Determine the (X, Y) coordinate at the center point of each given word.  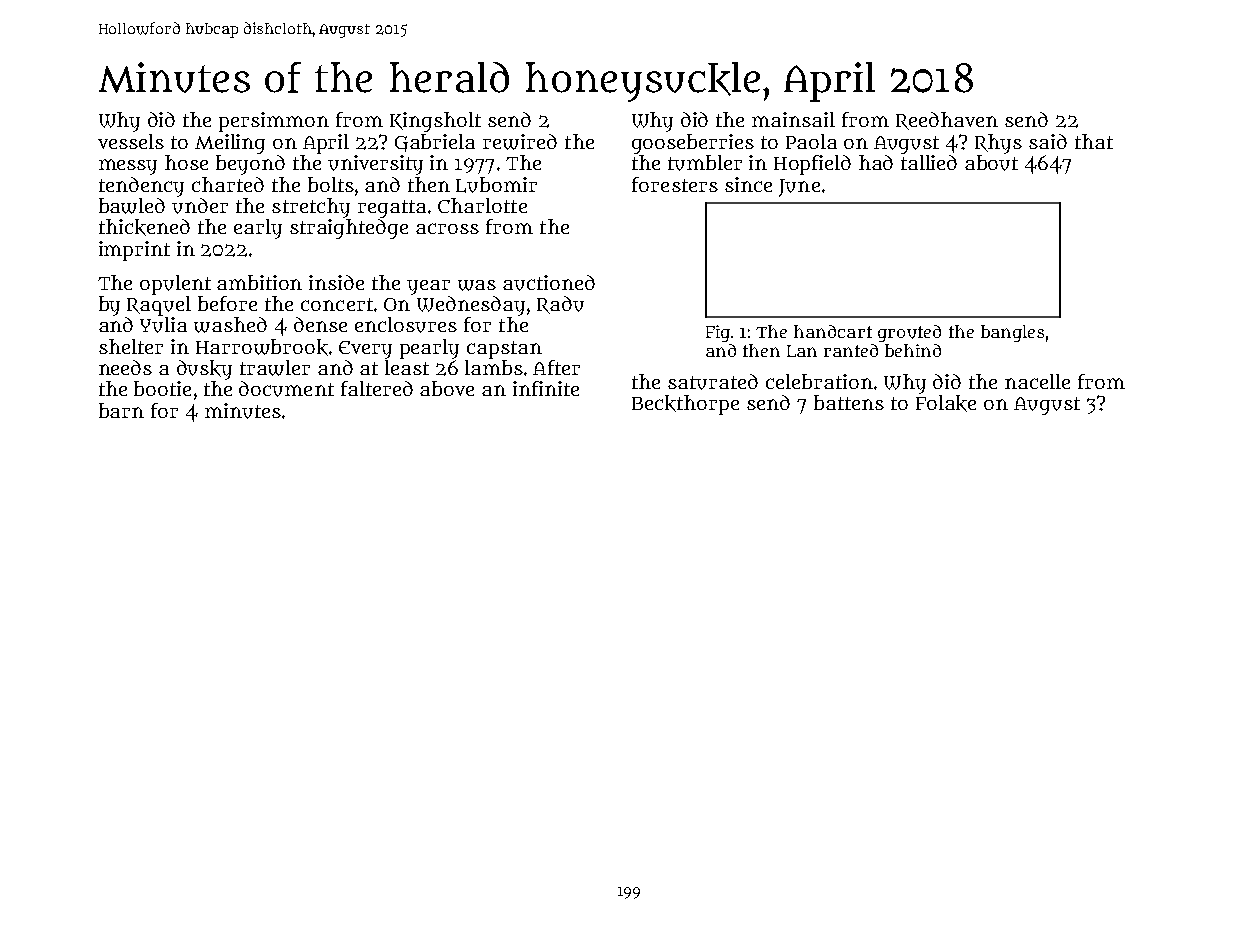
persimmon (274, 122)
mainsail (793, 119)
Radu (560, 305)
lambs (494, 367)
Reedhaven (947, 121)
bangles (1012, 333)
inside (336, 282)
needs (125, 367)
